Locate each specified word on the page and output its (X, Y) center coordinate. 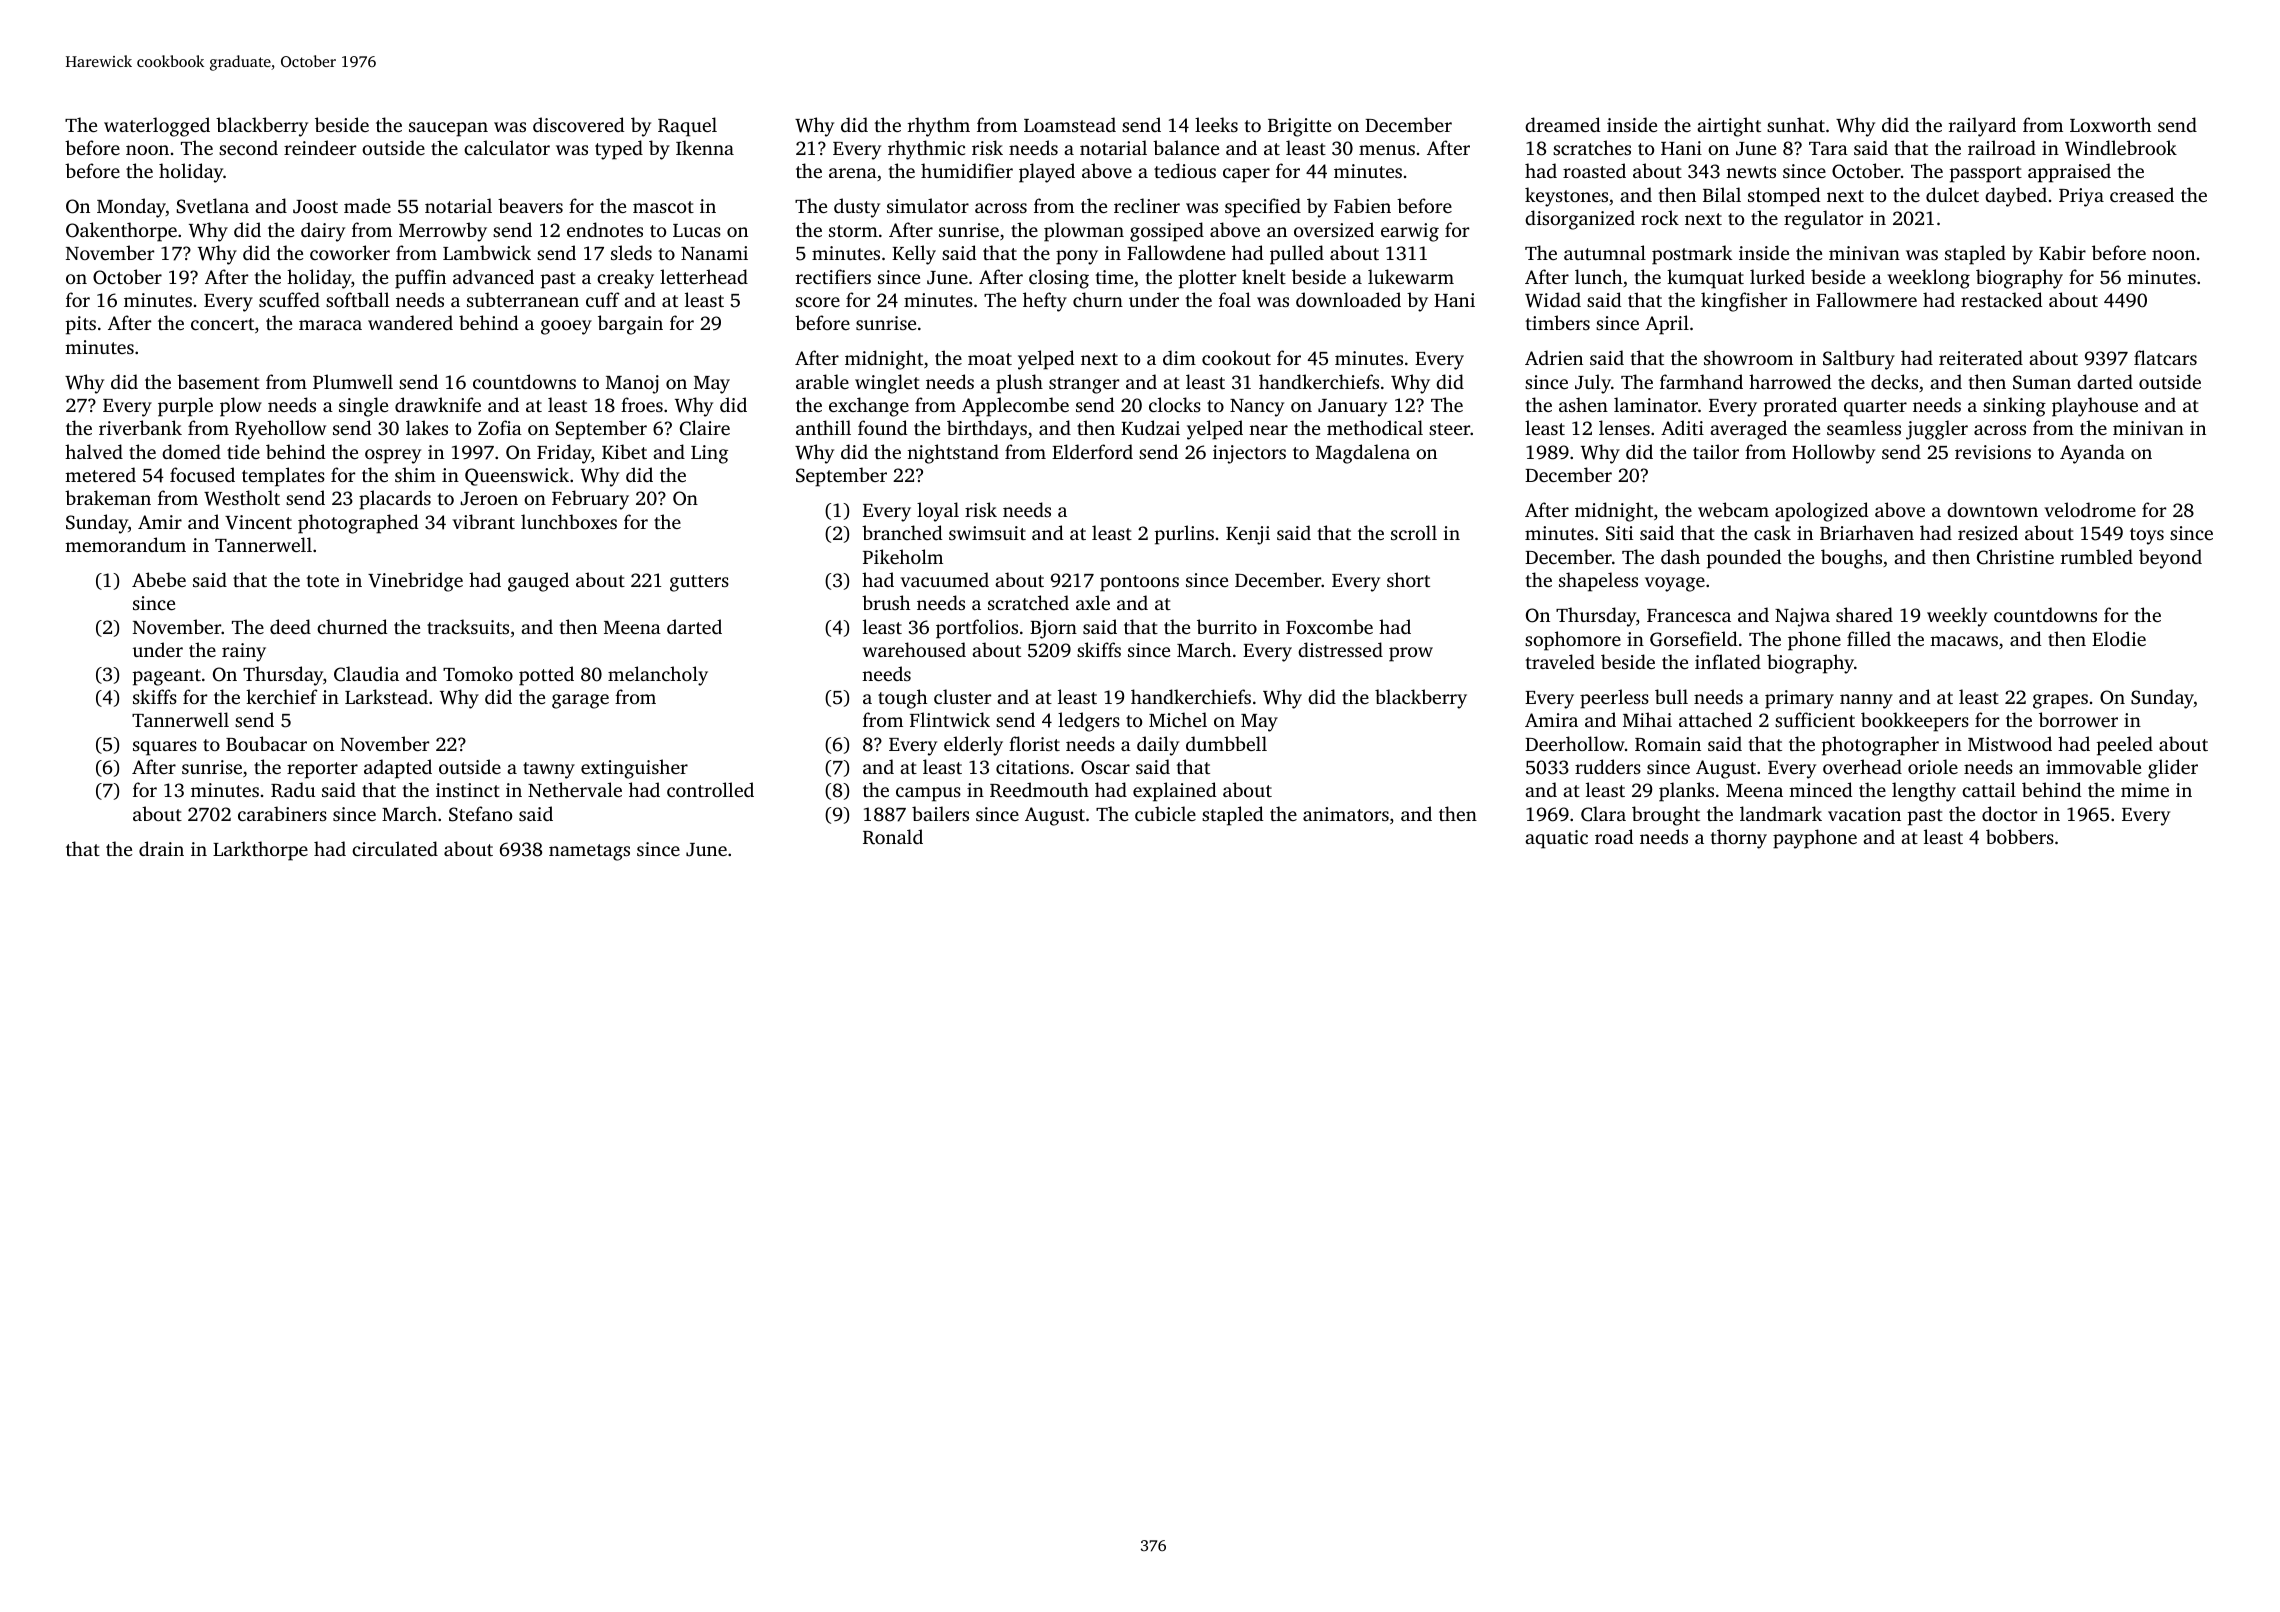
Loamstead (1070, 124)
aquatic (1556, 839)
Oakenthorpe (121, 232)
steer (1449, 429)
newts (1751, 172)
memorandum (125, 544)
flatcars (2165, 357)
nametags (589, 852)
